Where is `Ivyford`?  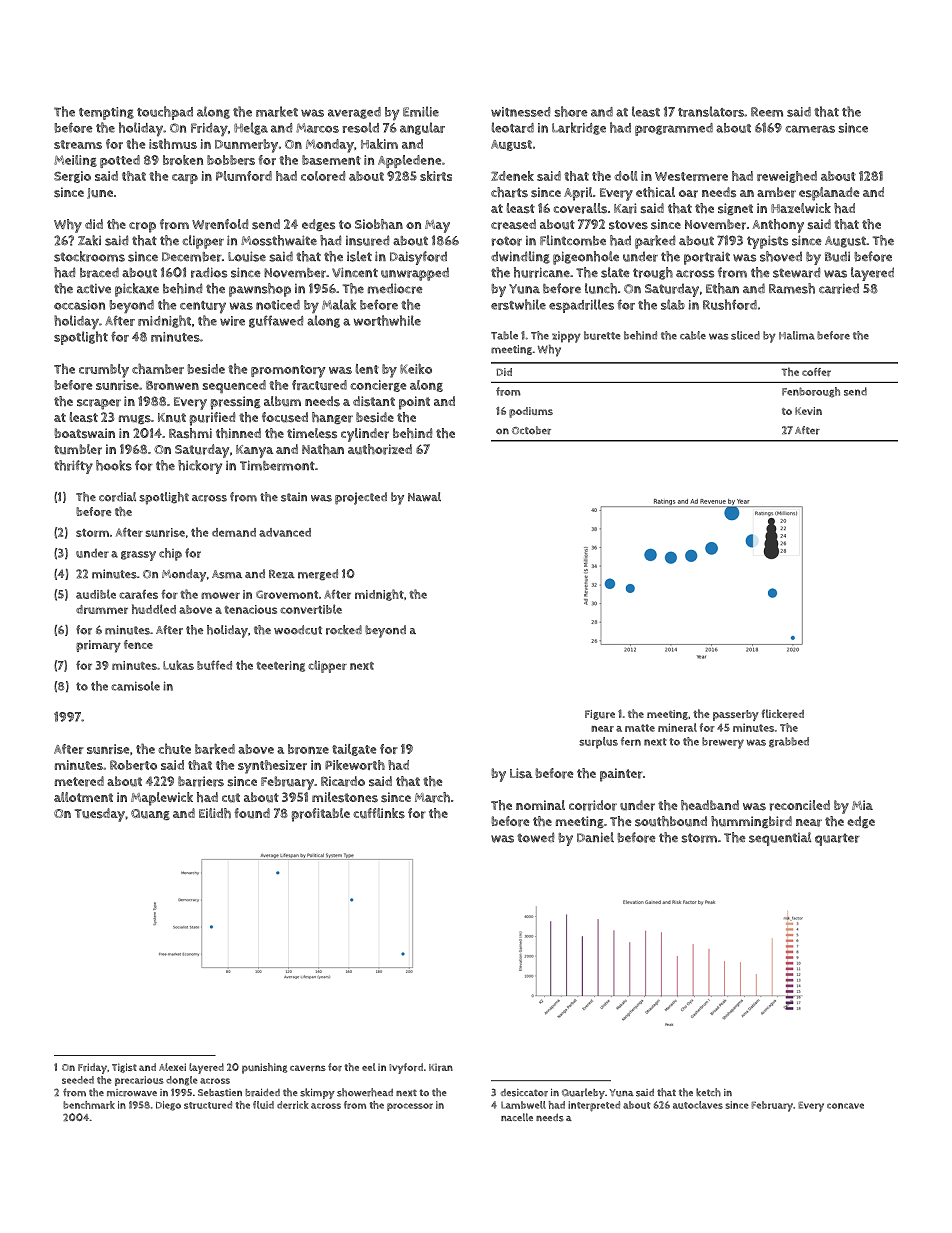
Ivyford is located at coordinates (406, 1068).
